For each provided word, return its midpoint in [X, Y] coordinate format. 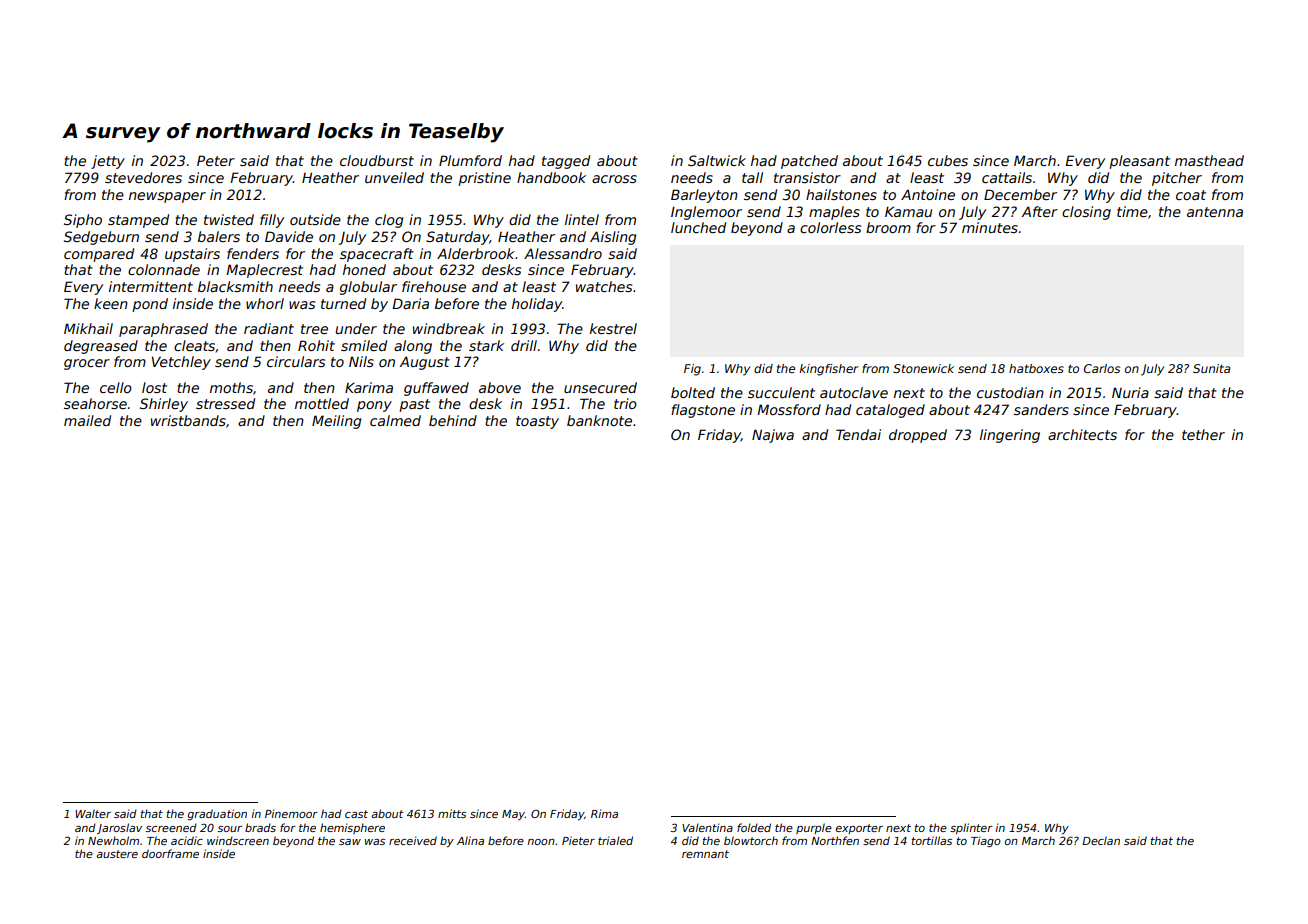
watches [604, 286]
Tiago [986, 841]
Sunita [1211, 368]
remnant [705, 854]
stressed [225, 403]
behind [453, 420]
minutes [990, 227]
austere [117, 854]
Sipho [83, 221]
